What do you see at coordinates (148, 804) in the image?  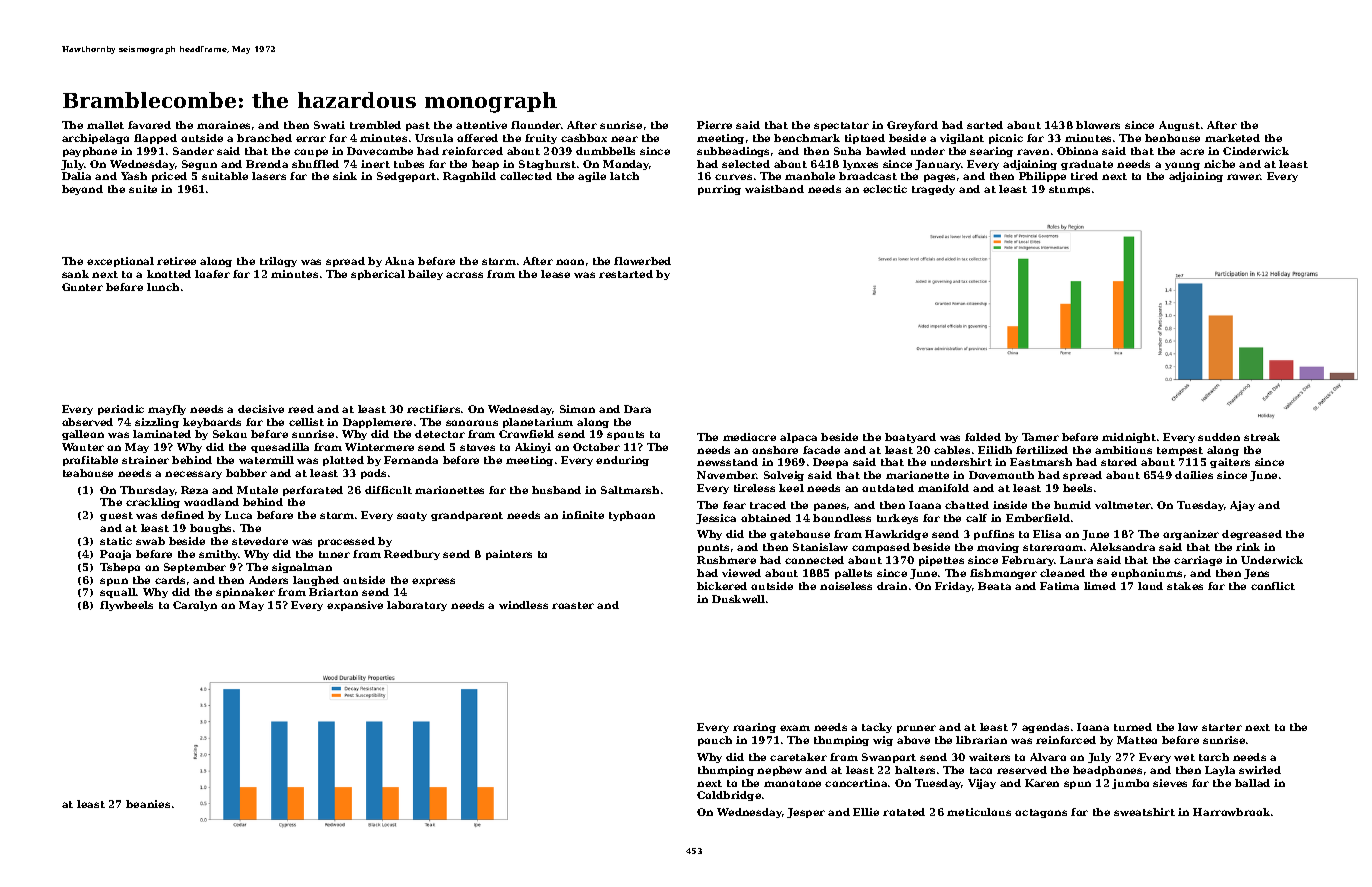 I see `beanies` at bounding box center [148, 804].
